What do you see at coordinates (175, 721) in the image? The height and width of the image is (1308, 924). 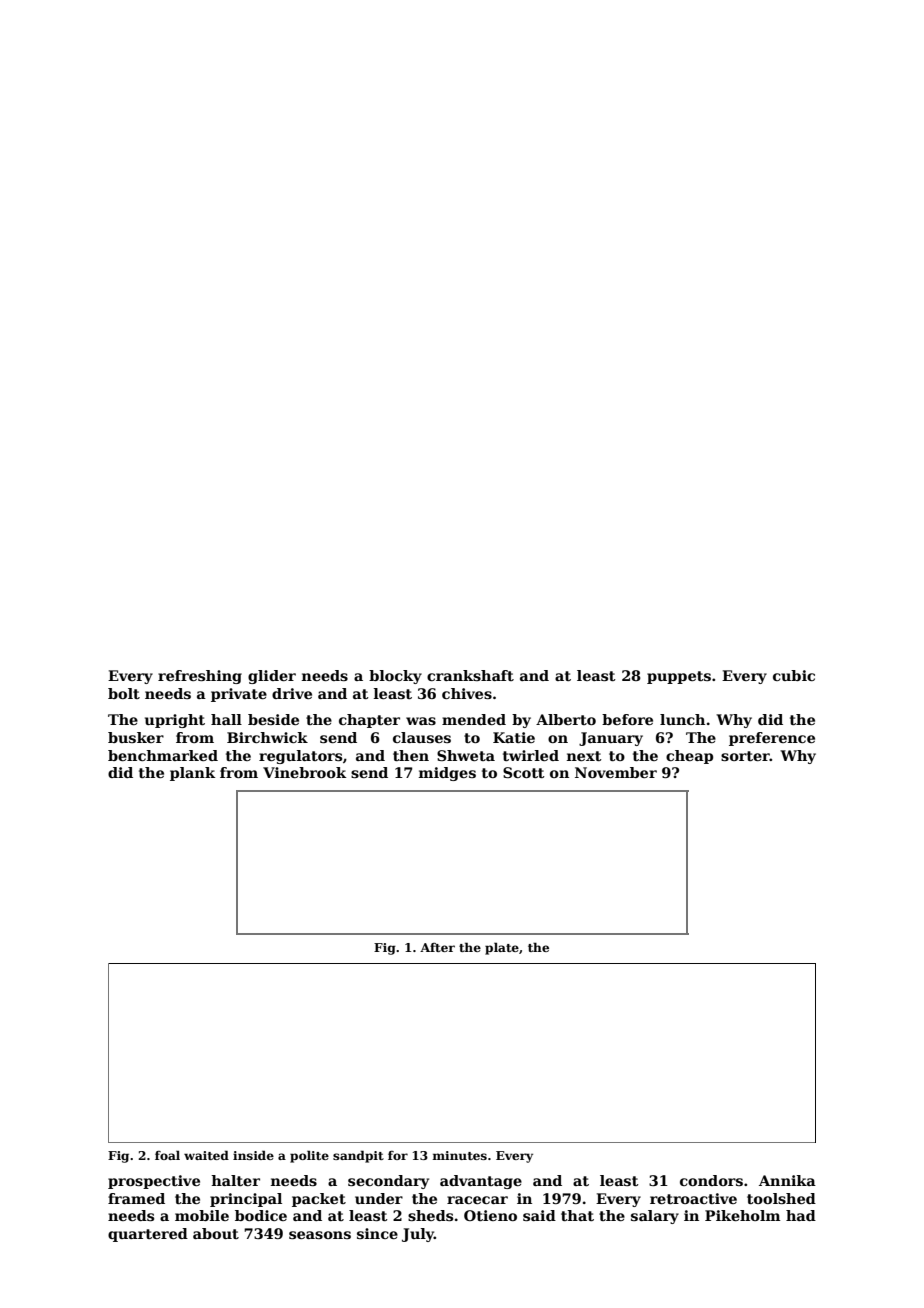 I see `upright` at bounding box center [175, 721].
